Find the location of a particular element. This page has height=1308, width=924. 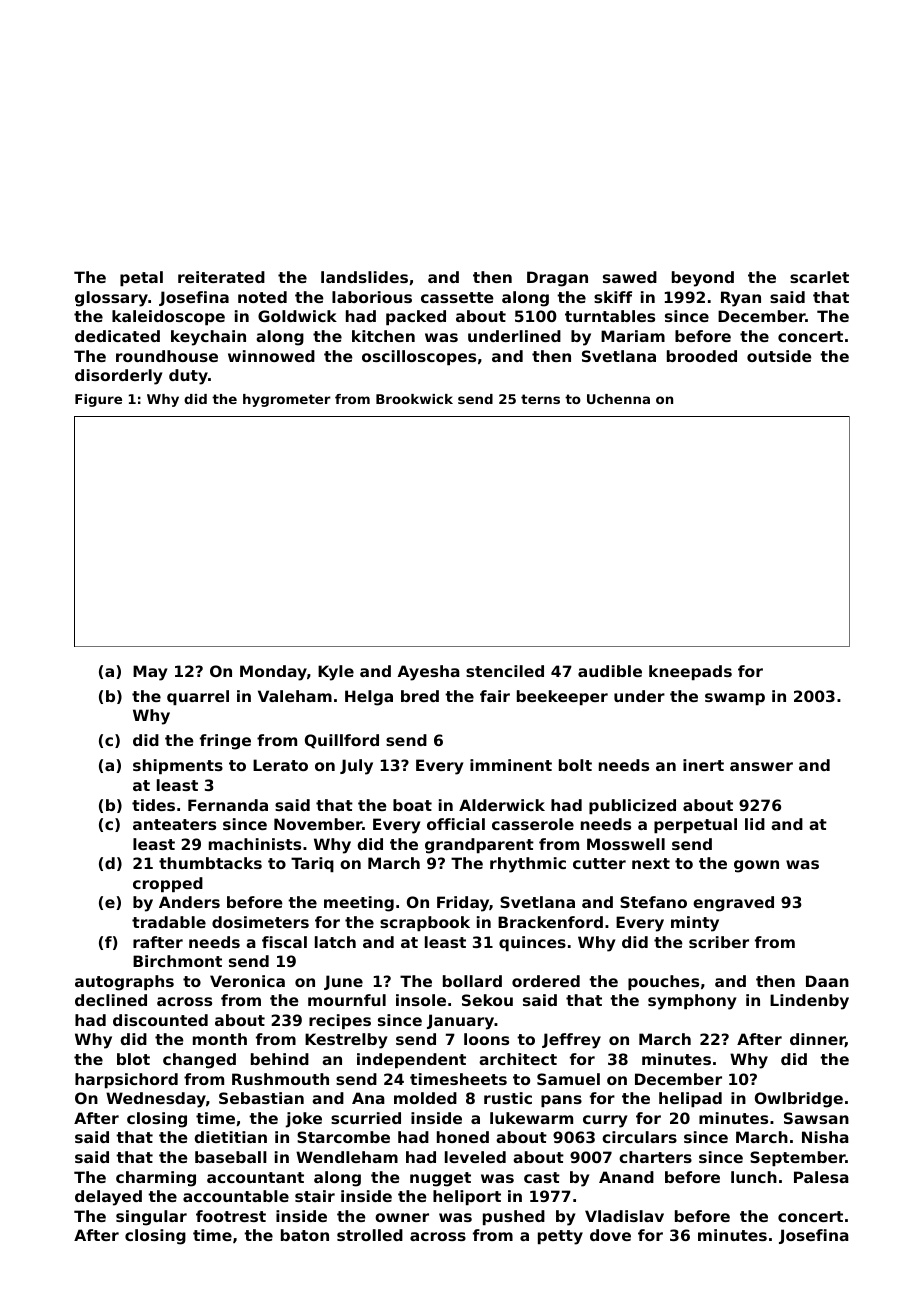

swamp is located at coordinates (735, 699).
